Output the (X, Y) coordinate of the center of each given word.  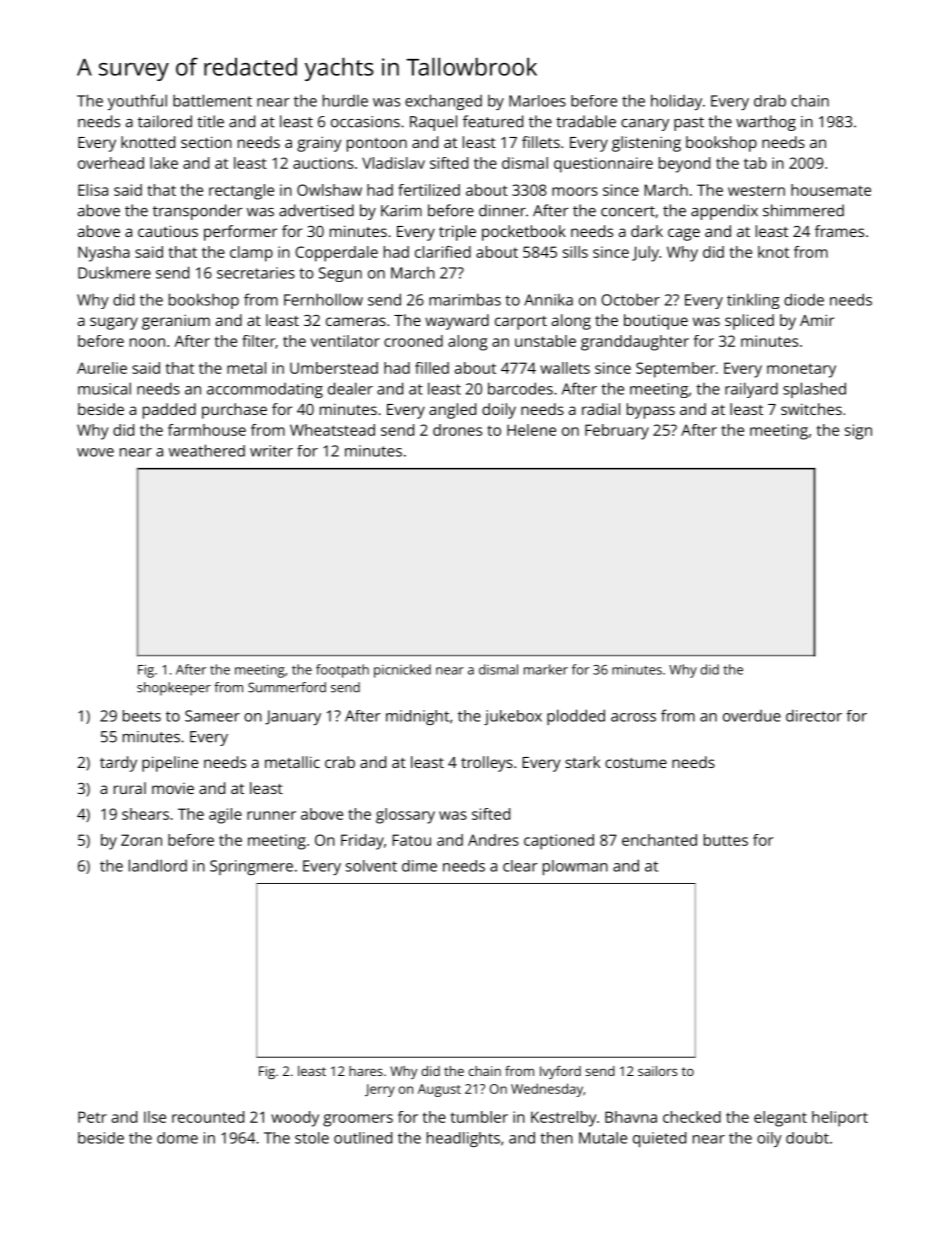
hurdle (345, 100)
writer (271, 451)
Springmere (251, 867)
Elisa (93, 190)
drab (770, 100)
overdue (752, 716)
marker (546, 669)
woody (295, 1119)
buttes (726, 840)
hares (366, 1071)
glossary (405, 816)
